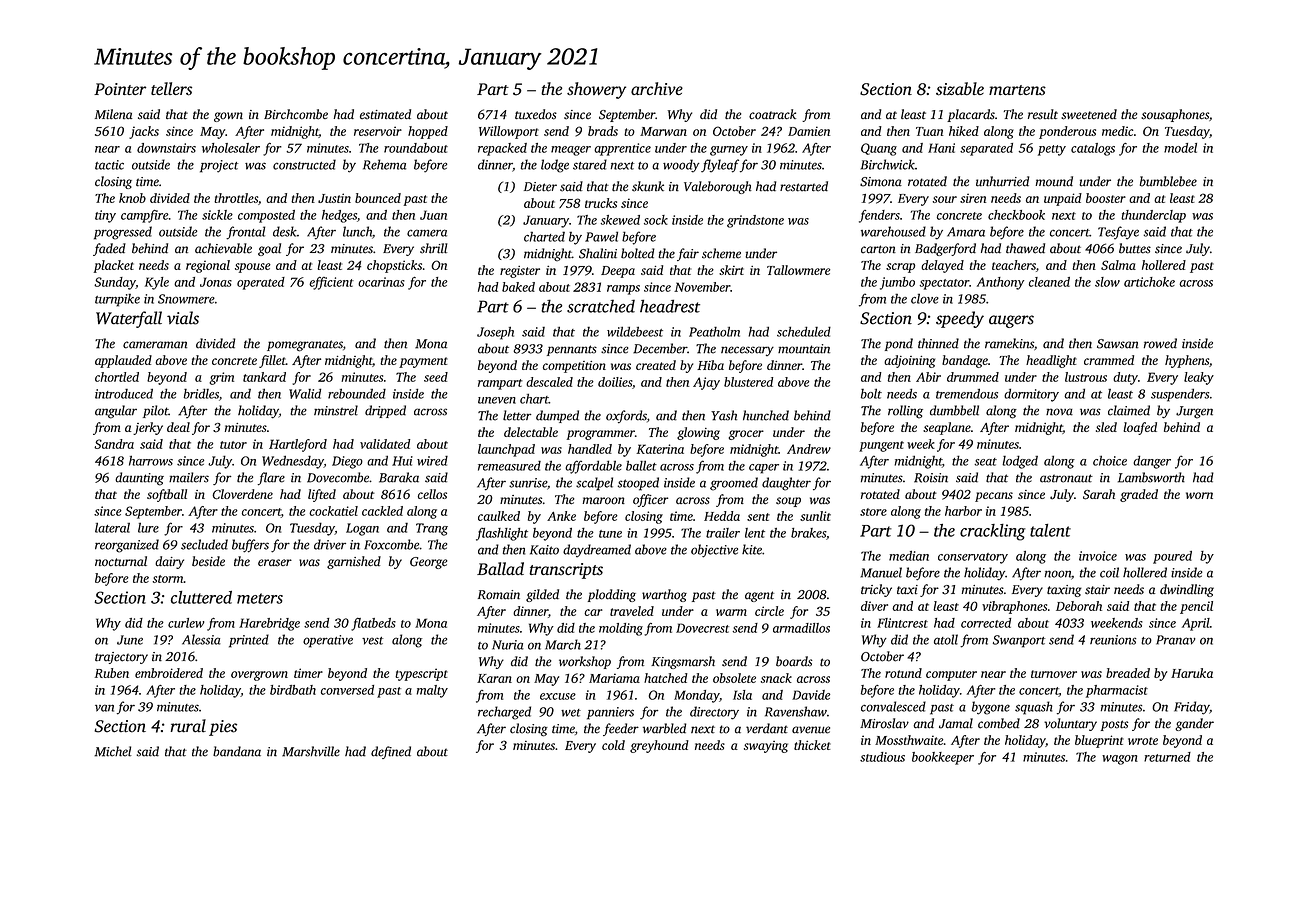  I want to click on wagon, so click(1120, 760).
